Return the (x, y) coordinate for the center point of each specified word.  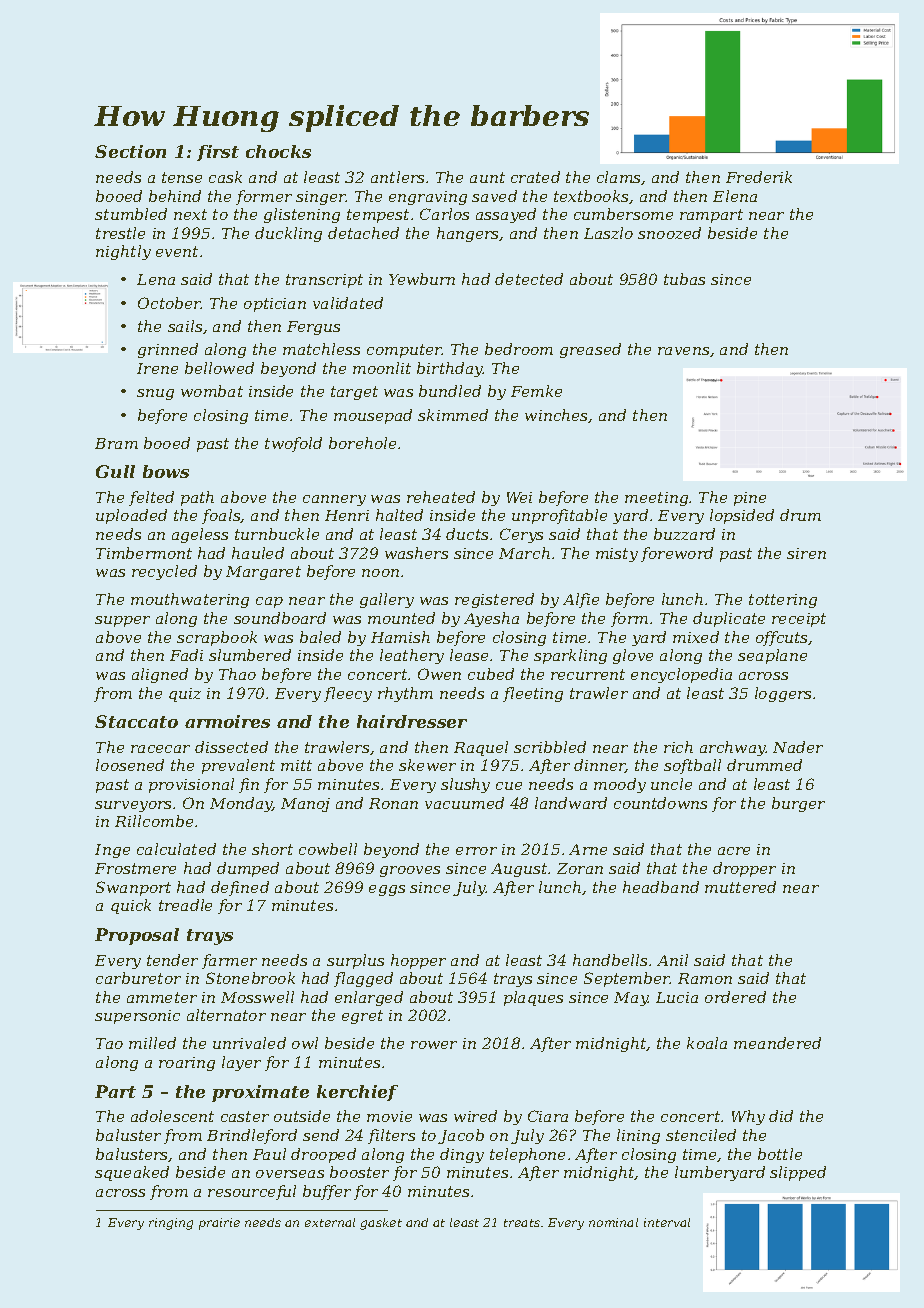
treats (522, 1223)
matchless (321, 349)
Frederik (759, 177)
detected (529, 279)
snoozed (669, 233)
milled (152, 1043)
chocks (278, 151)
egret (362, 1017)
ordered (735, 997)
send (321, 1135)
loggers (783, 694)
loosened (130, 765)
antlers (397, 177)
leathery (412, 656)
